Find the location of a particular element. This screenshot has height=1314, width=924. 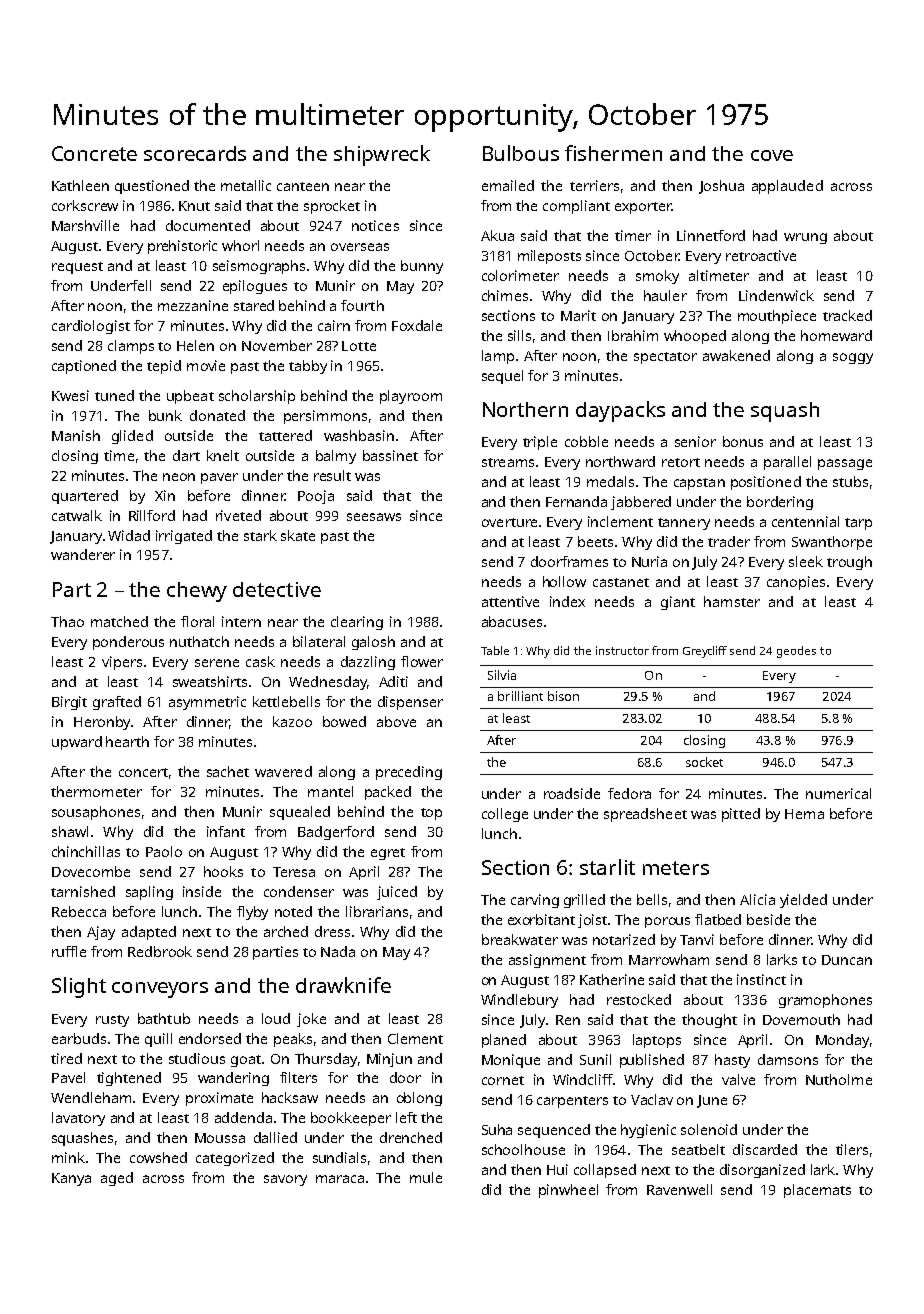

Linnetford is located at coordinates (711, 235).
